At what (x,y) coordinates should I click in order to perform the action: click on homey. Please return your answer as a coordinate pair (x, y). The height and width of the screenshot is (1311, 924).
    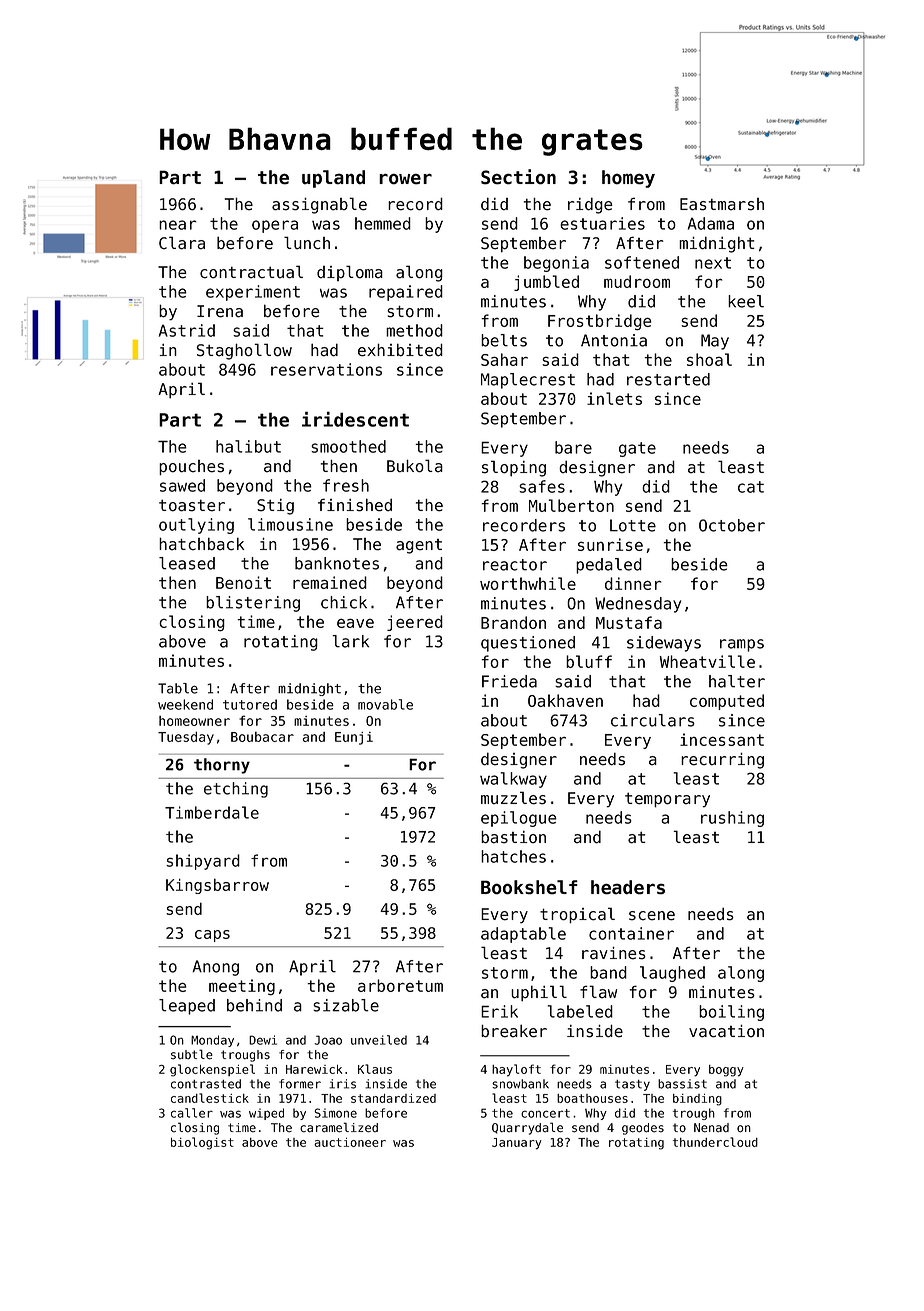
    Looking at the image, I should click on (628, 179).
